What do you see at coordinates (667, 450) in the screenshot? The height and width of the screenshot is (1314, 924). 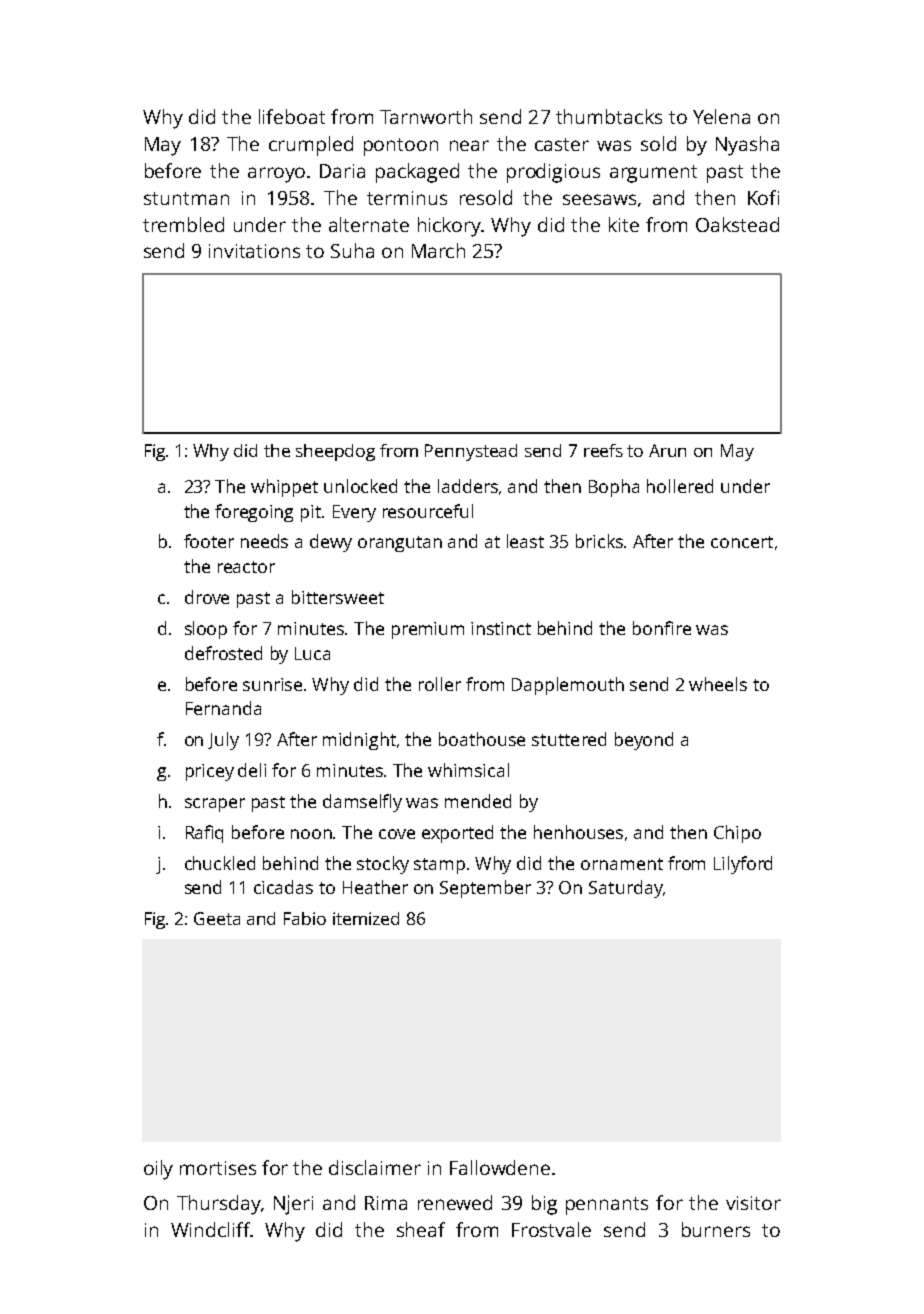 I see `Arun` at bounding box center [667, 450].
